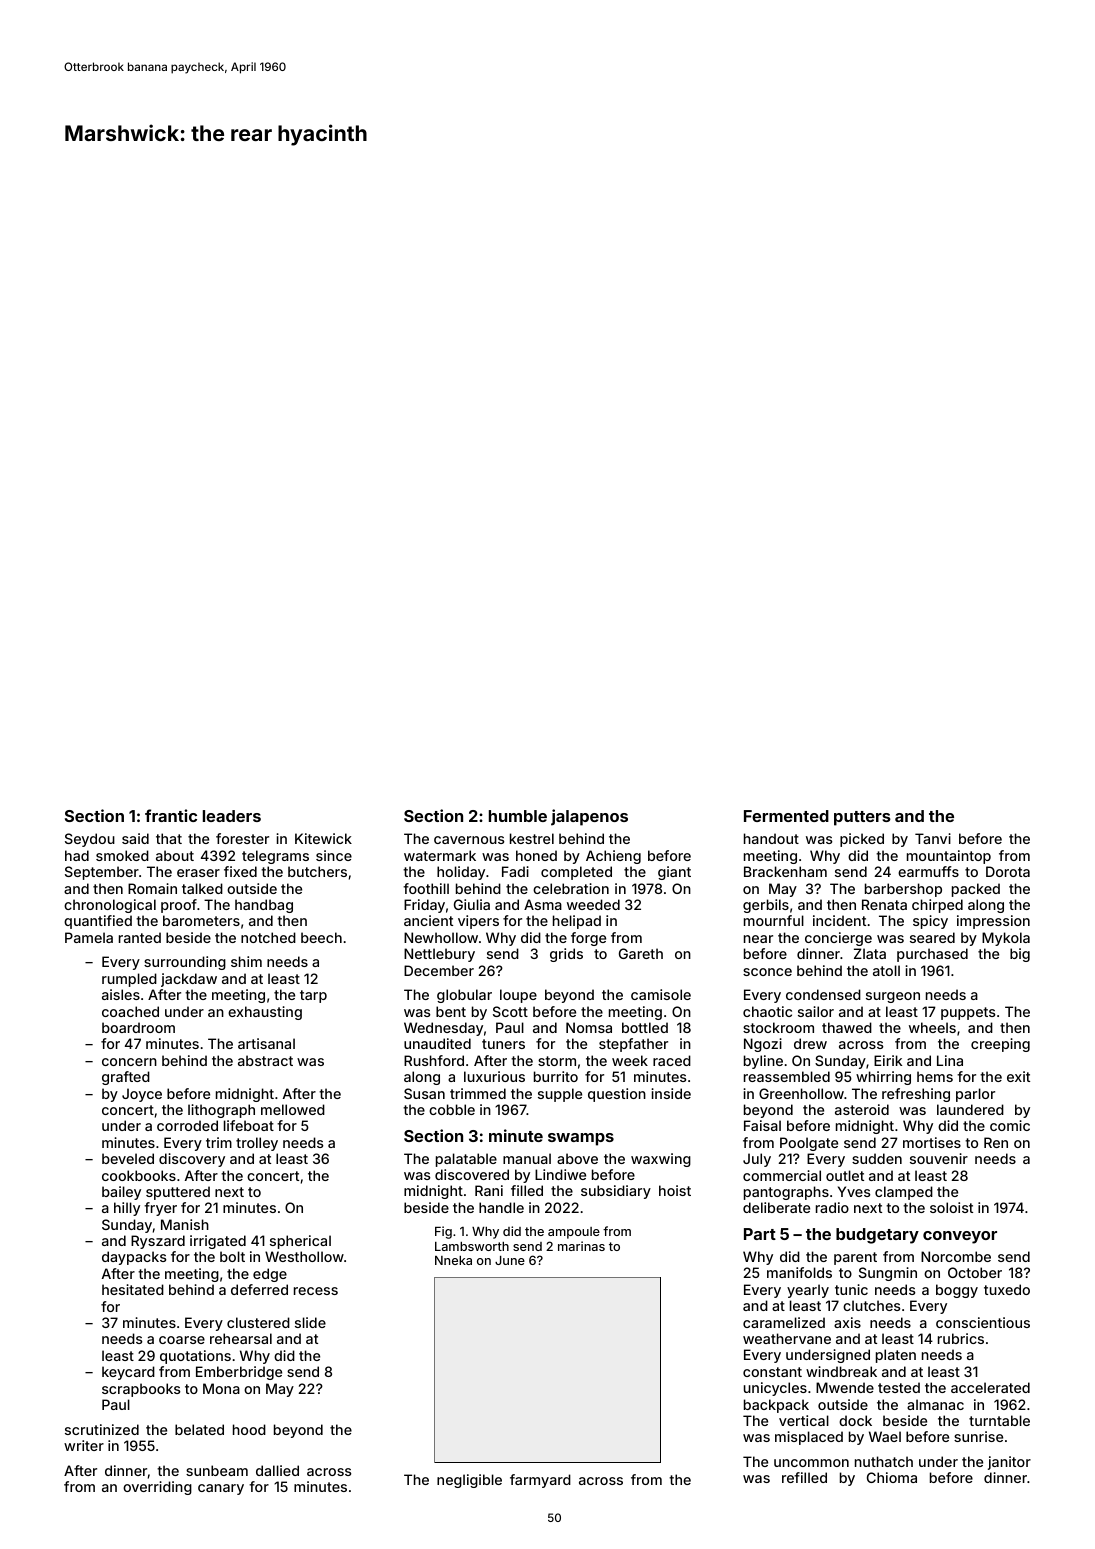  Describe the element at coordinates (199, 1429) in the screenshot. I see `belated` at that location.
